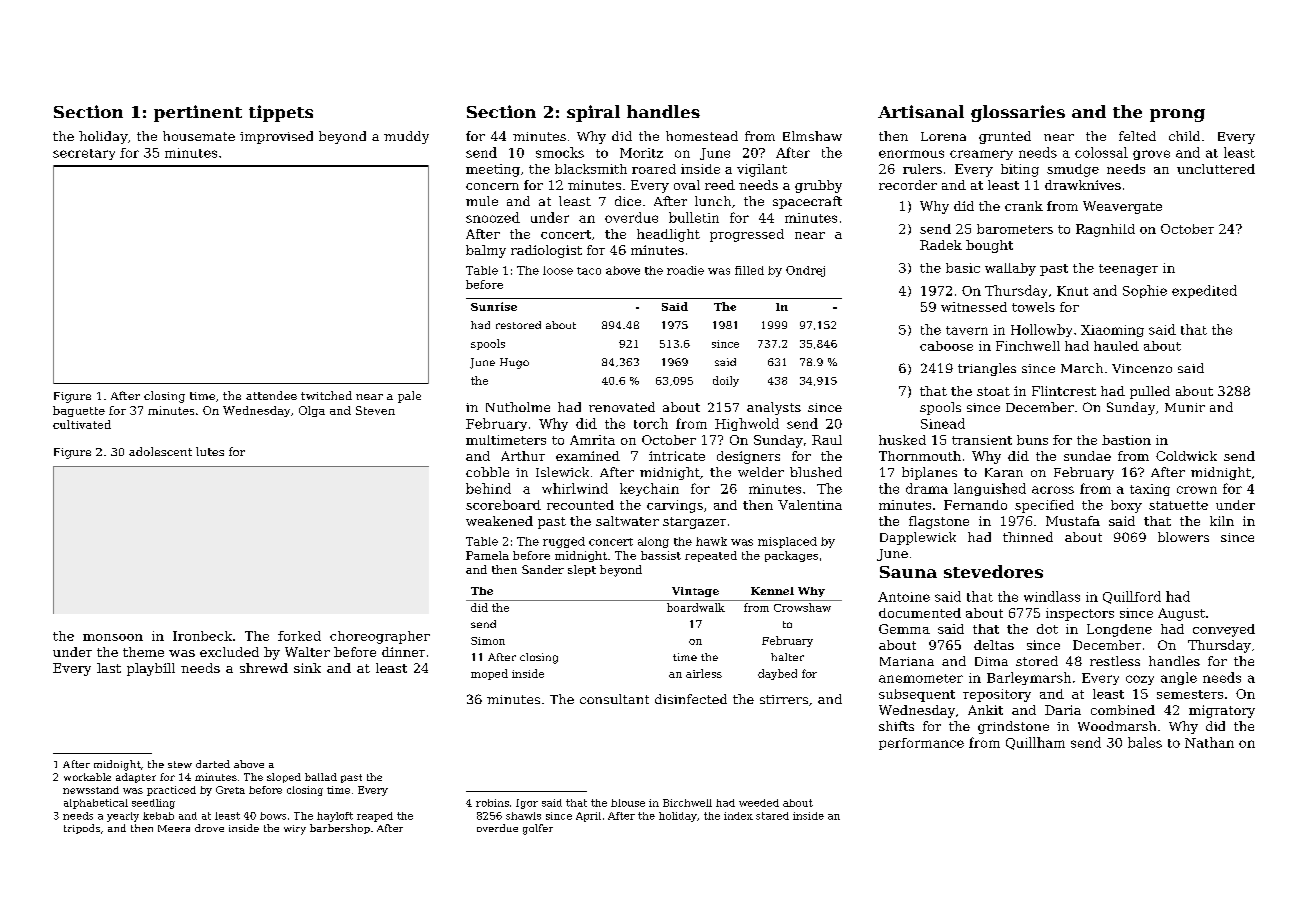 The image size is (1308, 924). I want to click on twitched, so click(326, 395).
